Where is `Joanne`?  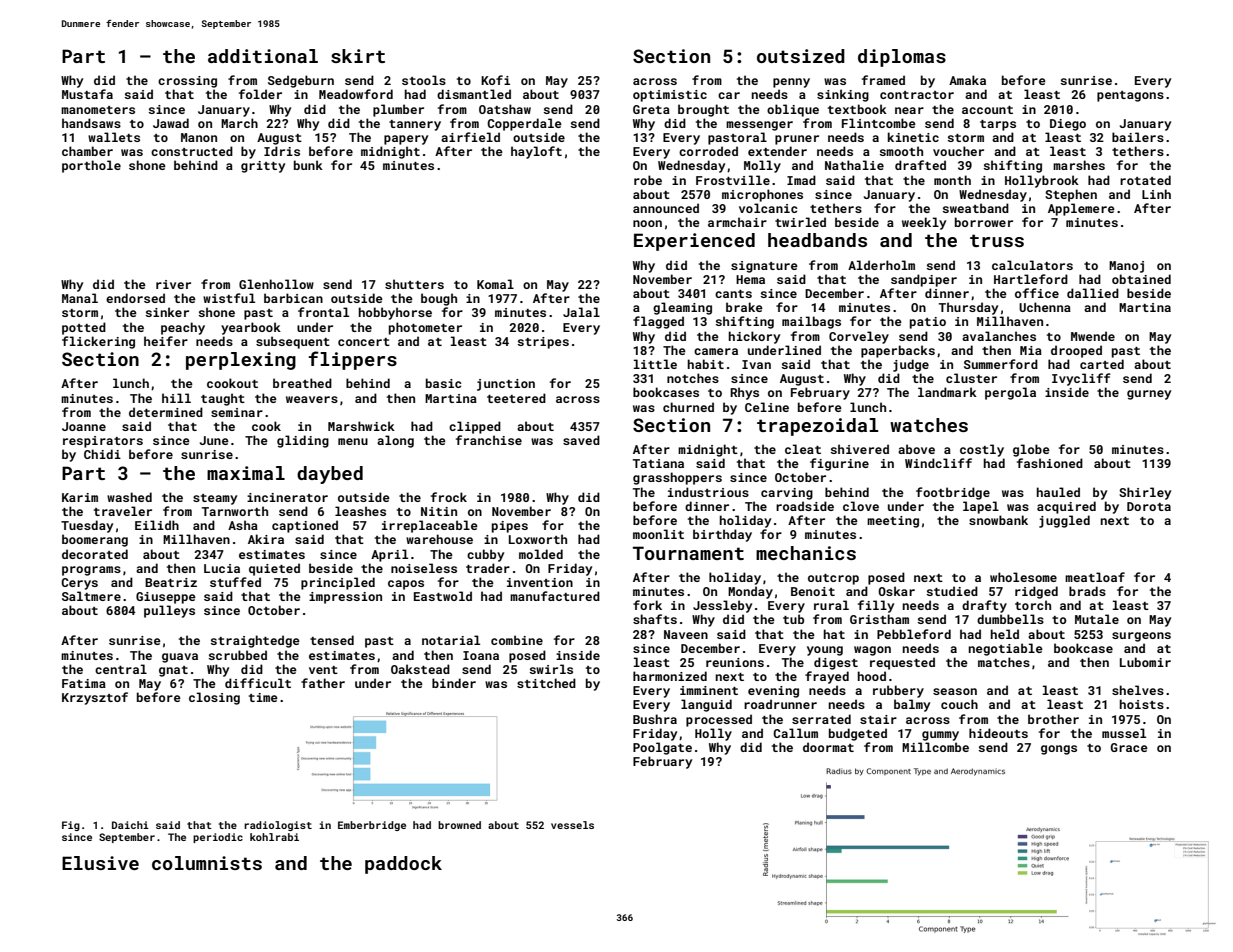 Joanne is located at coordinates (84, 426).
